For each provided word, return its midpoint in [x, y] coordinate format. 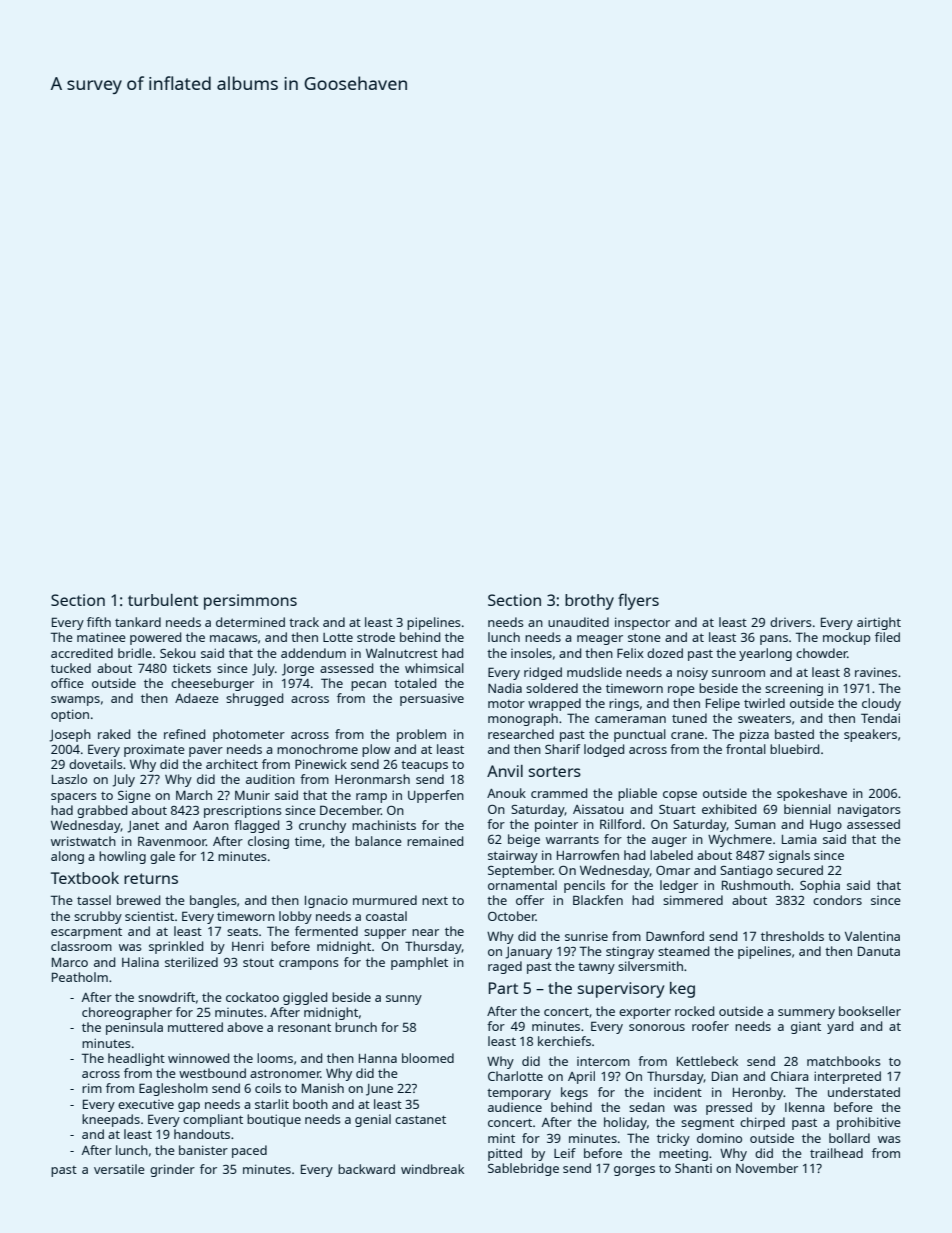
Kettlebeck [707, 1061]
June [379, 1090]
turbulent [163, 600]
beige [524, 840]
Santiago [746, 871]
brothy [589, 602]
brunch [356, 1027]
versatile [119, 1169]
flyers [638, 601]
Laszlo [69, 779]
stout [258, 962]
